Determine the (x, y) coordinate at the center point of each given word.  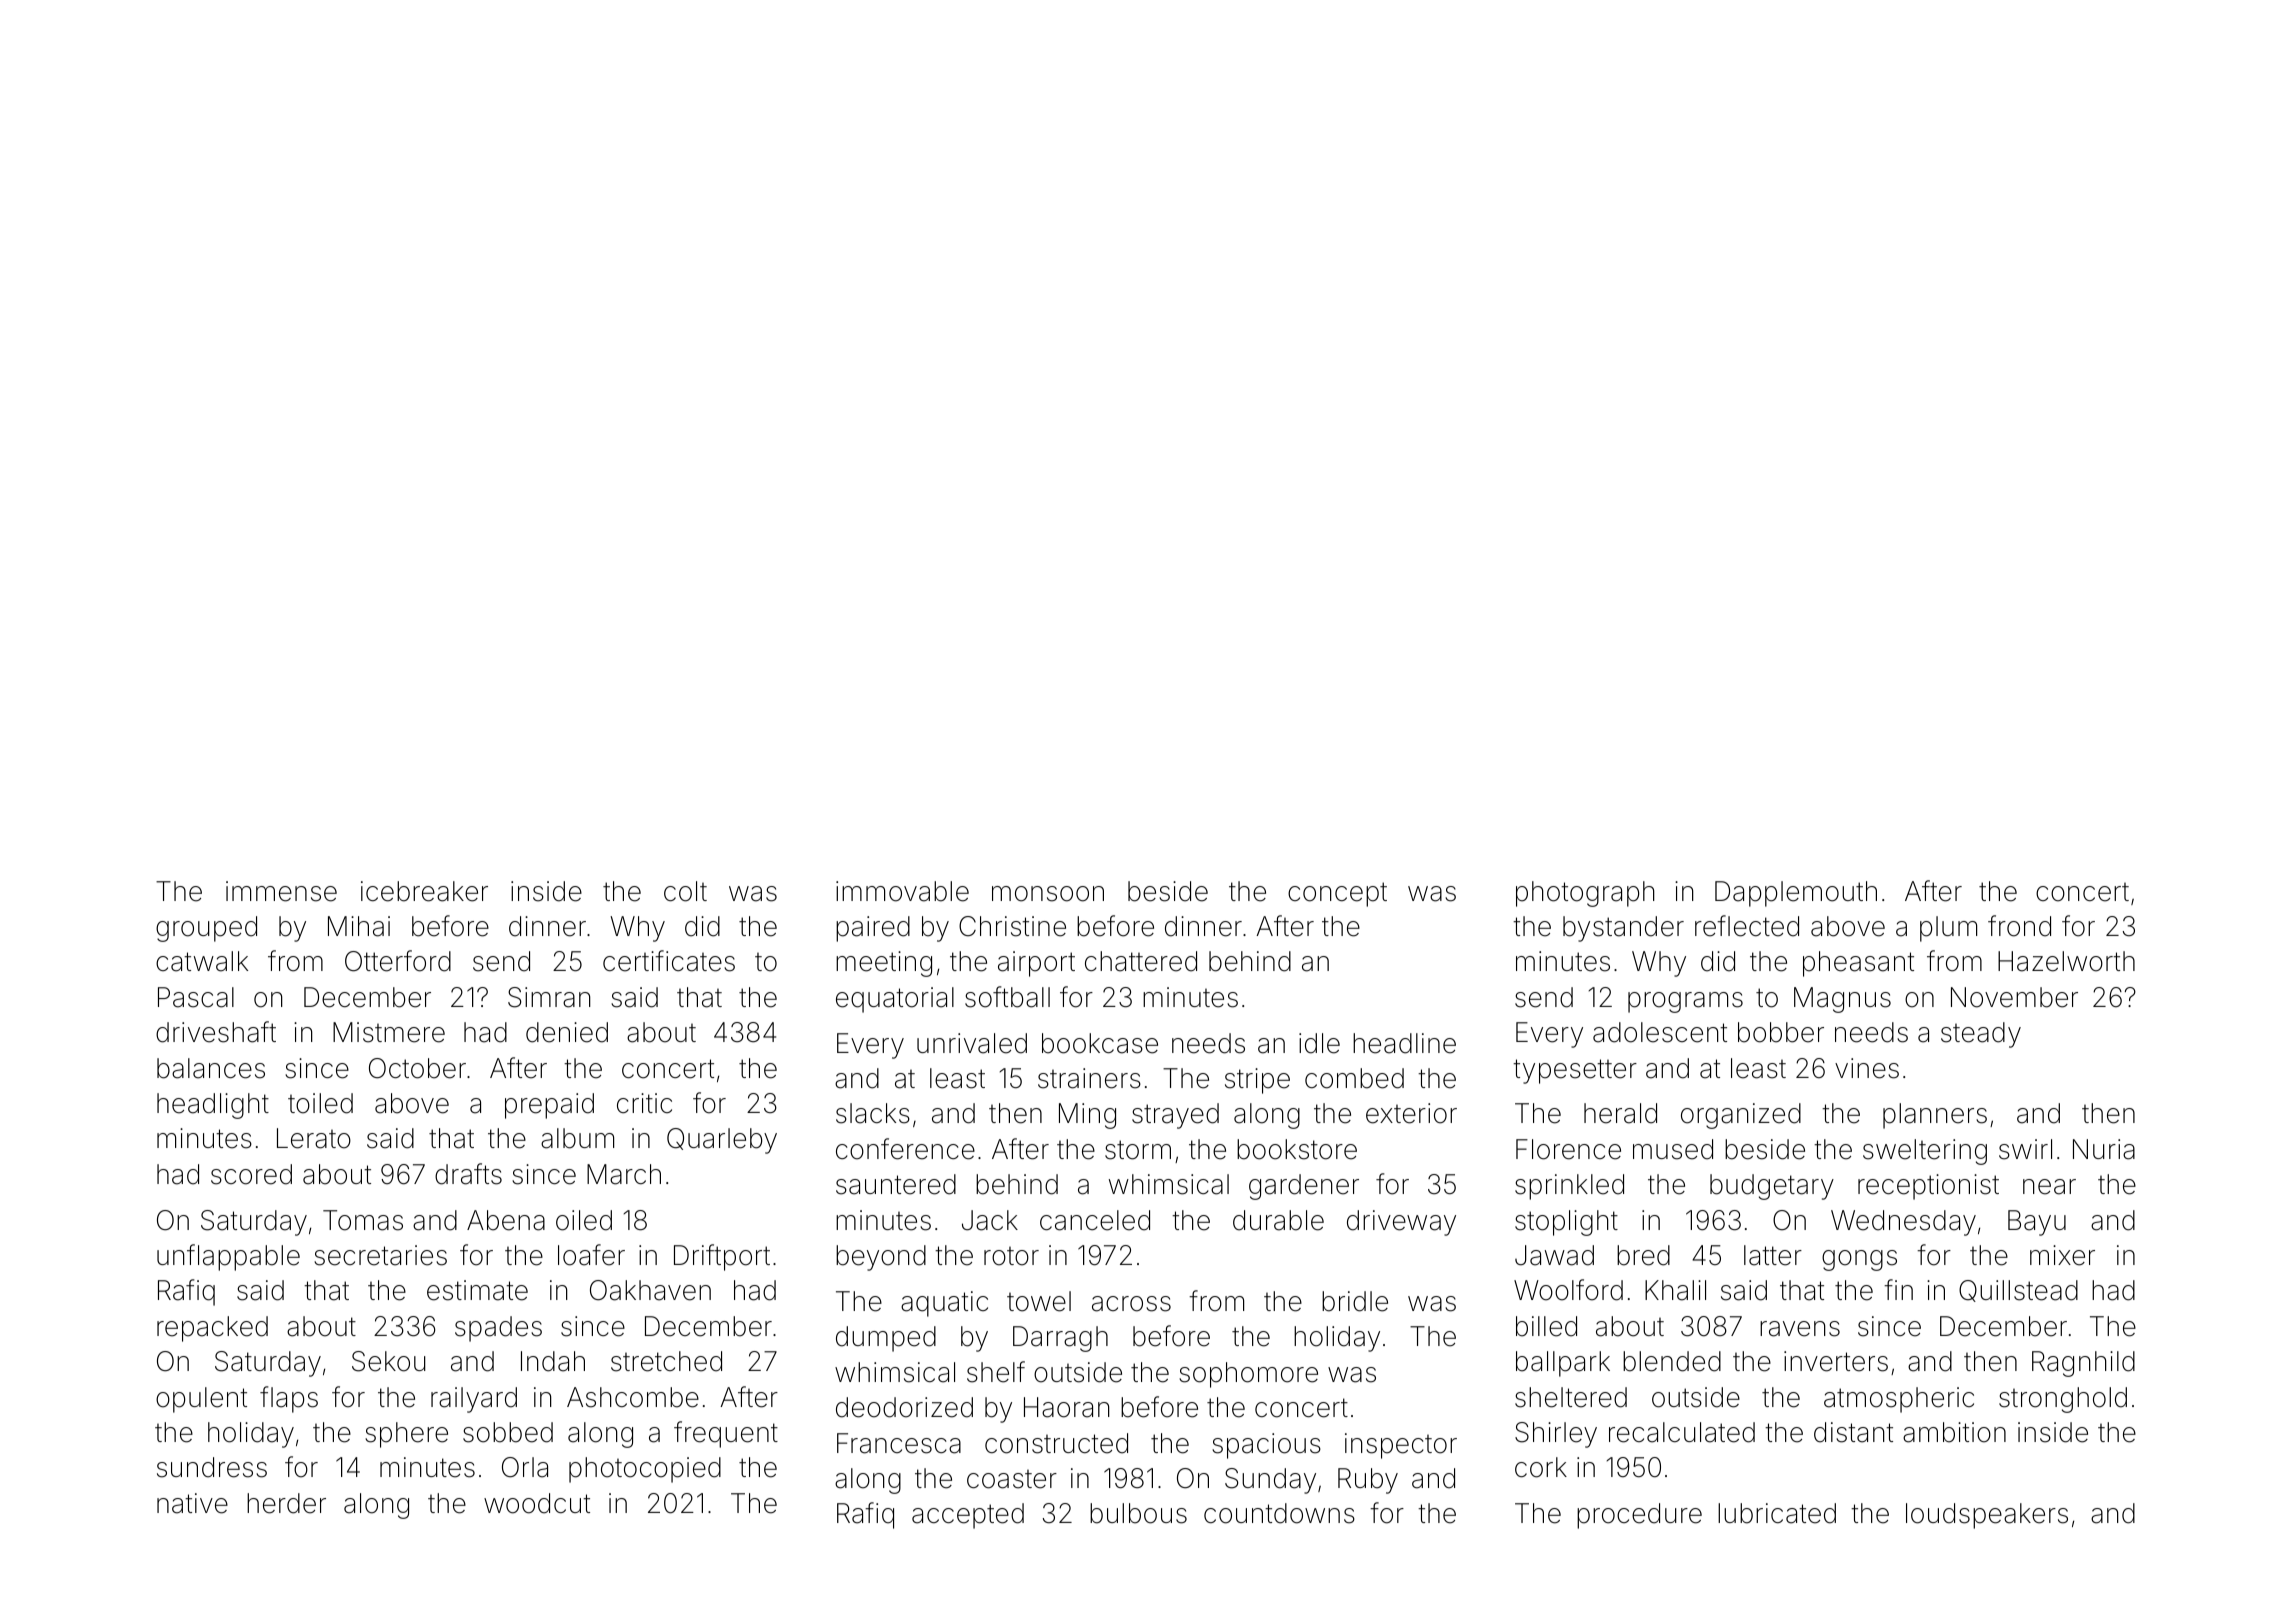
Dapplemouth (1796, 894)
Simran (549, 997)
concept (1337, 894)
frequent (726, 1434)
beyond (881, 1258)
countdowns (1279, 1513)
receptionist (1928, 1187)
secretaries (380, 1255)
